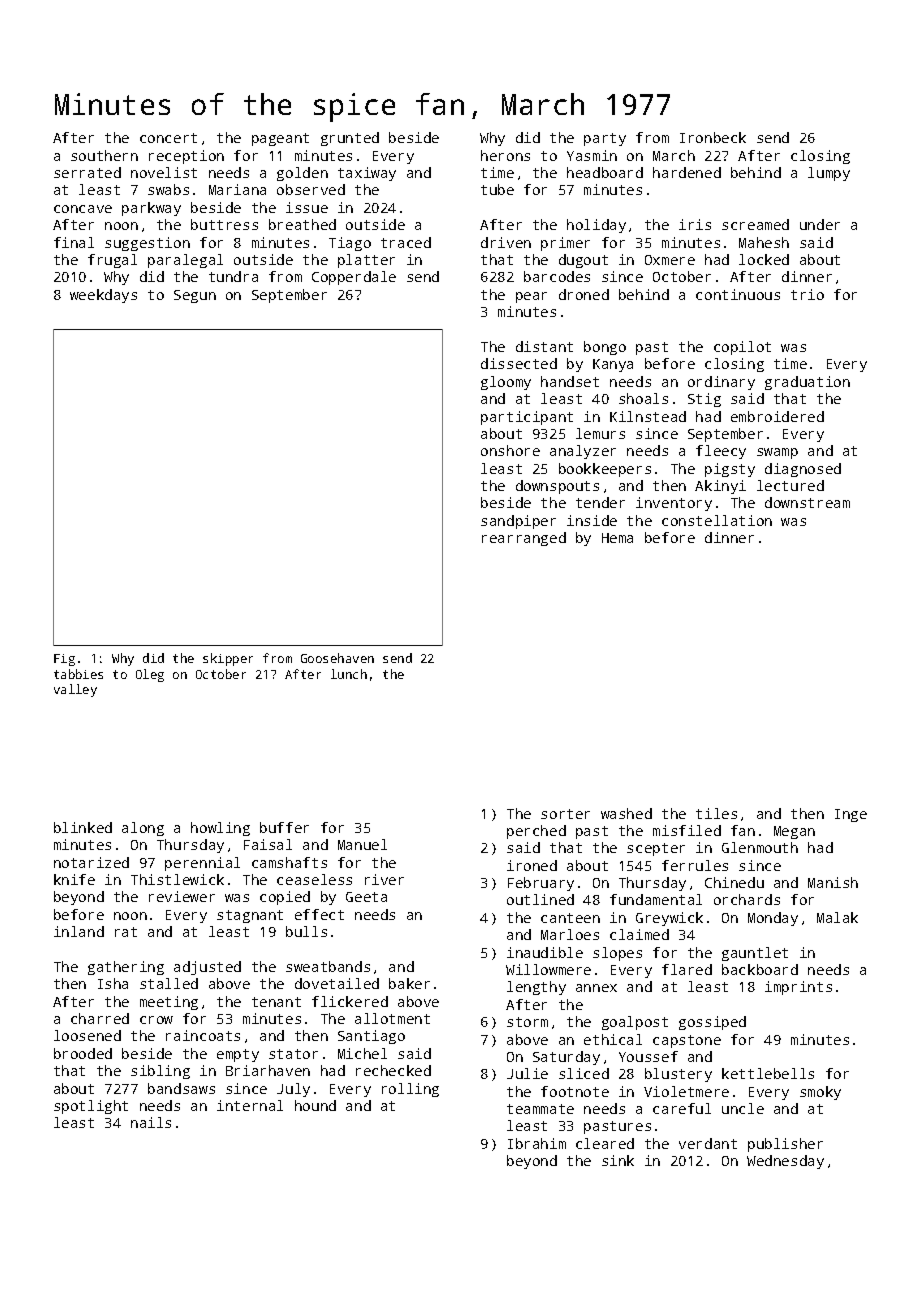  Describe the element at coordinates (820, 1093) in the screenshot. I see `smoky` at that location.
